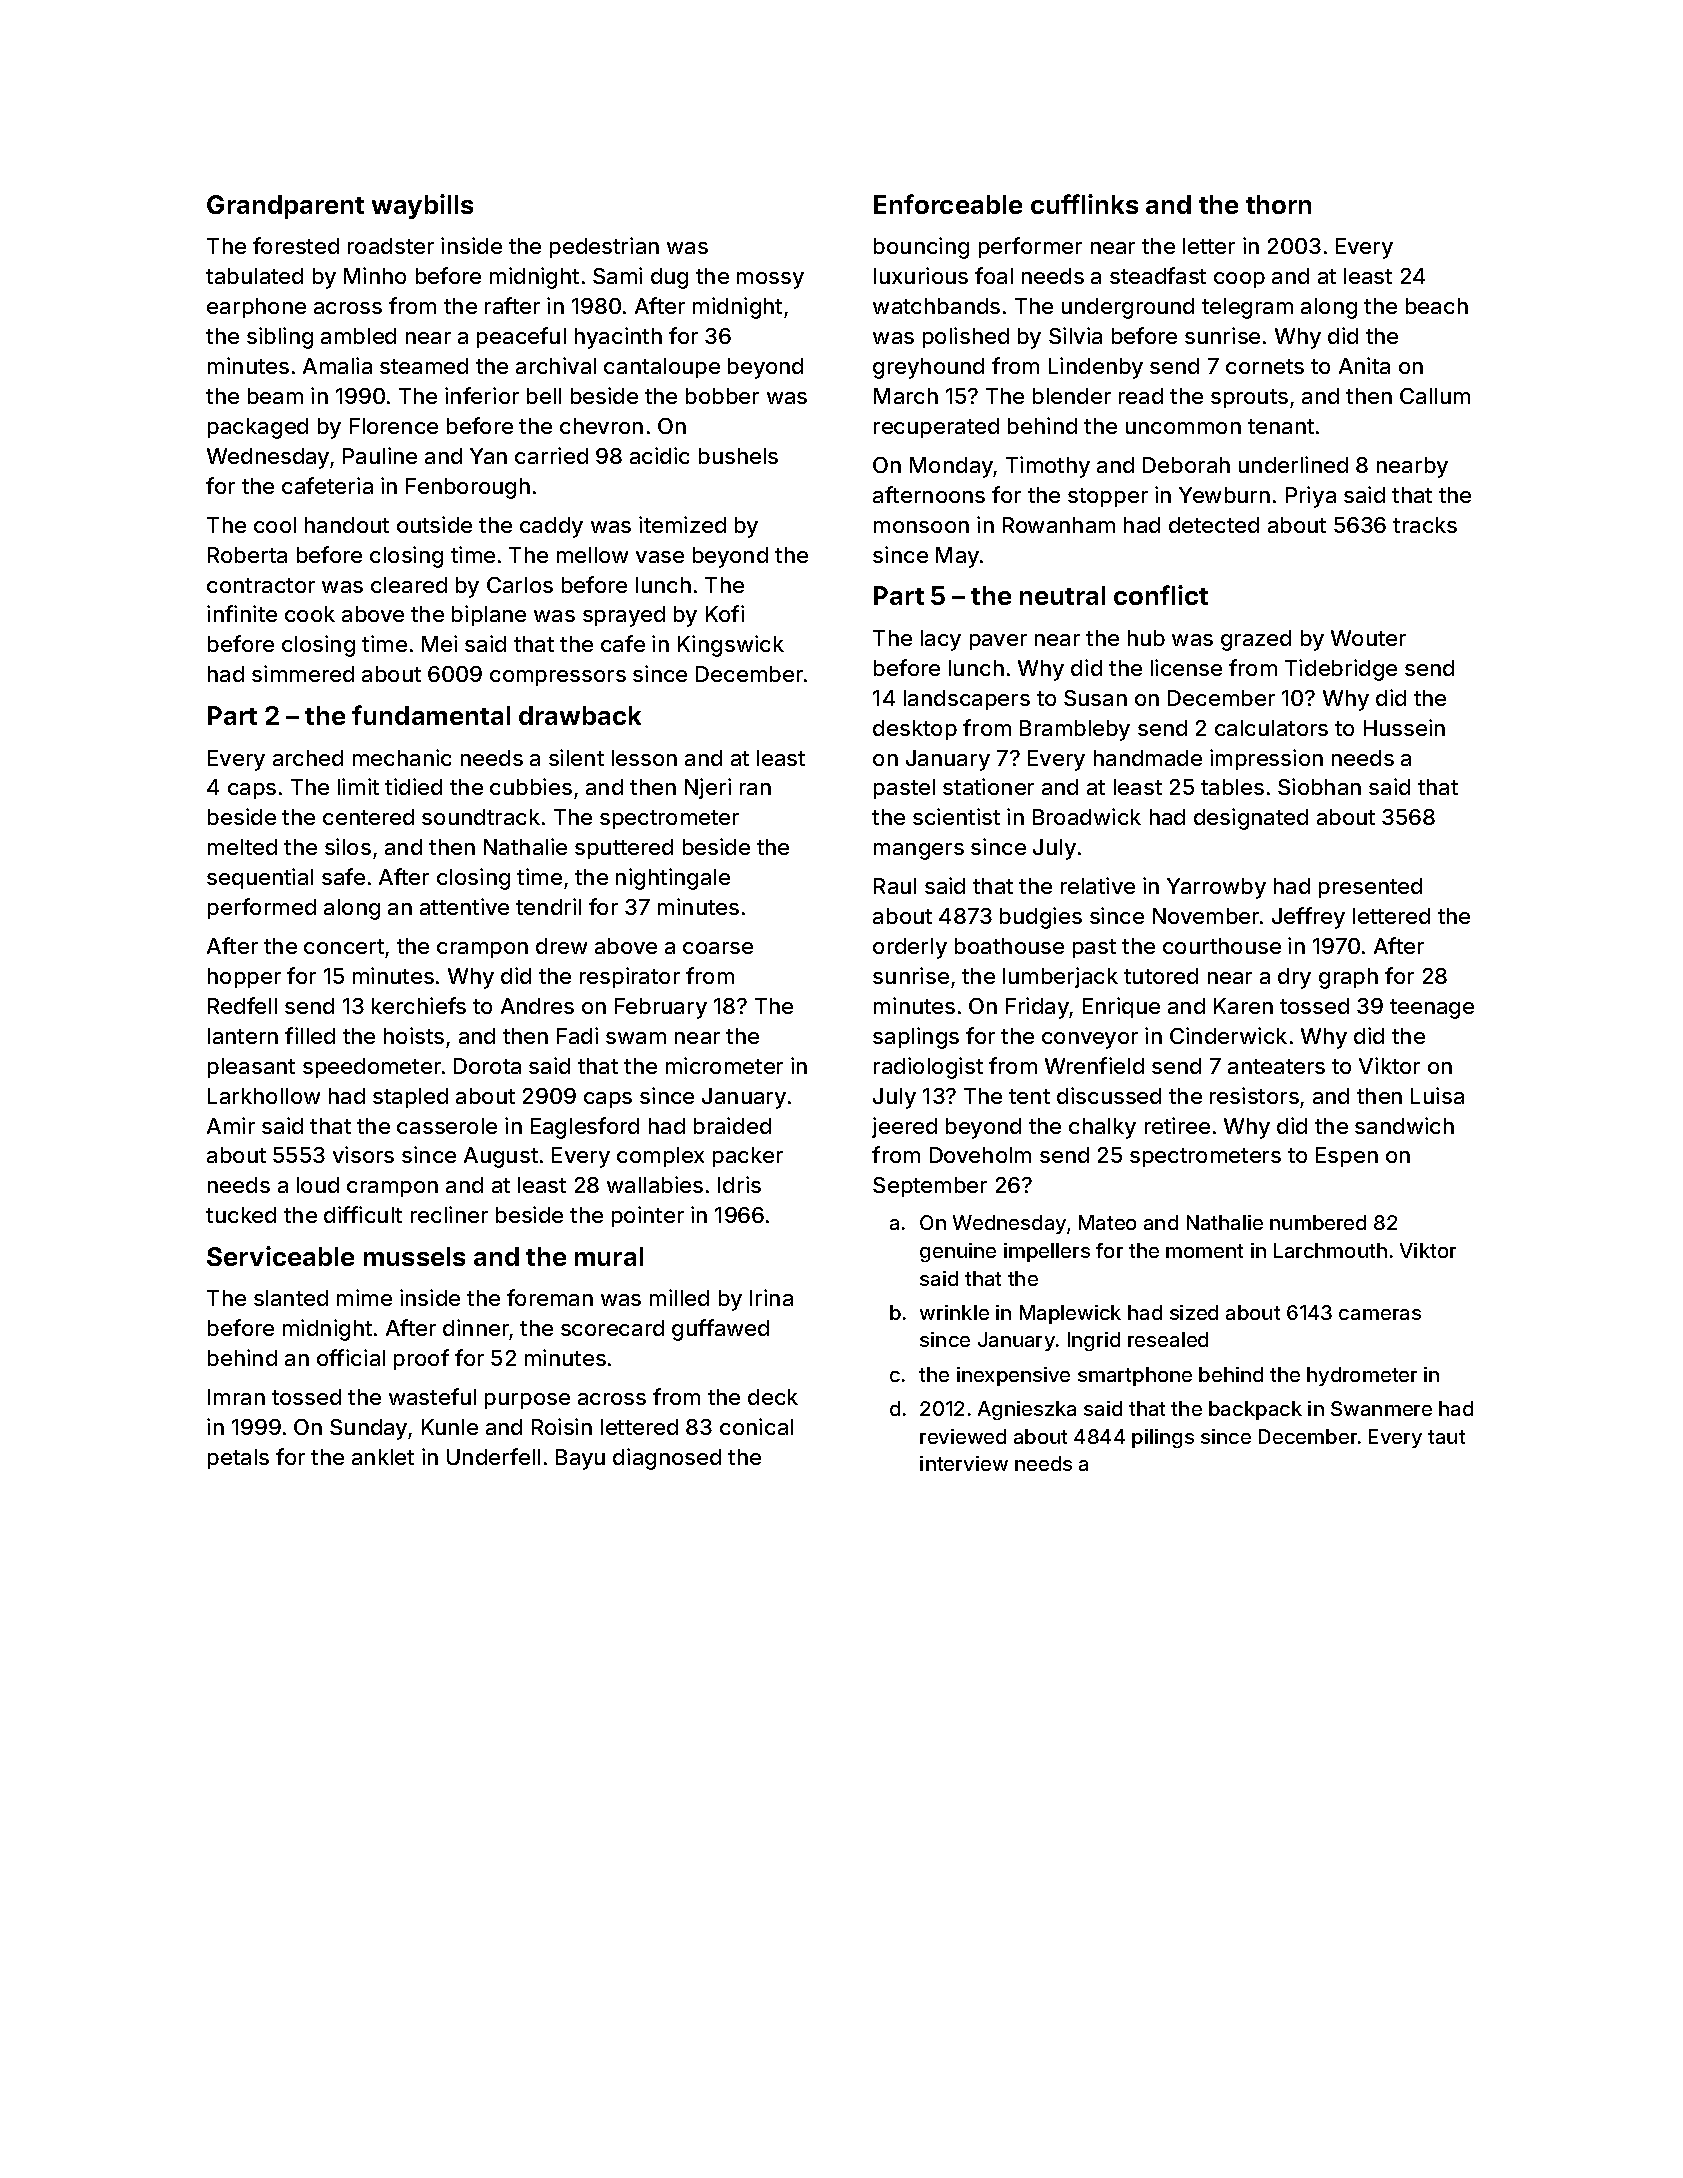  Describe the element at coordinates (375, 275) in the document. I see `Minho` at that location.
